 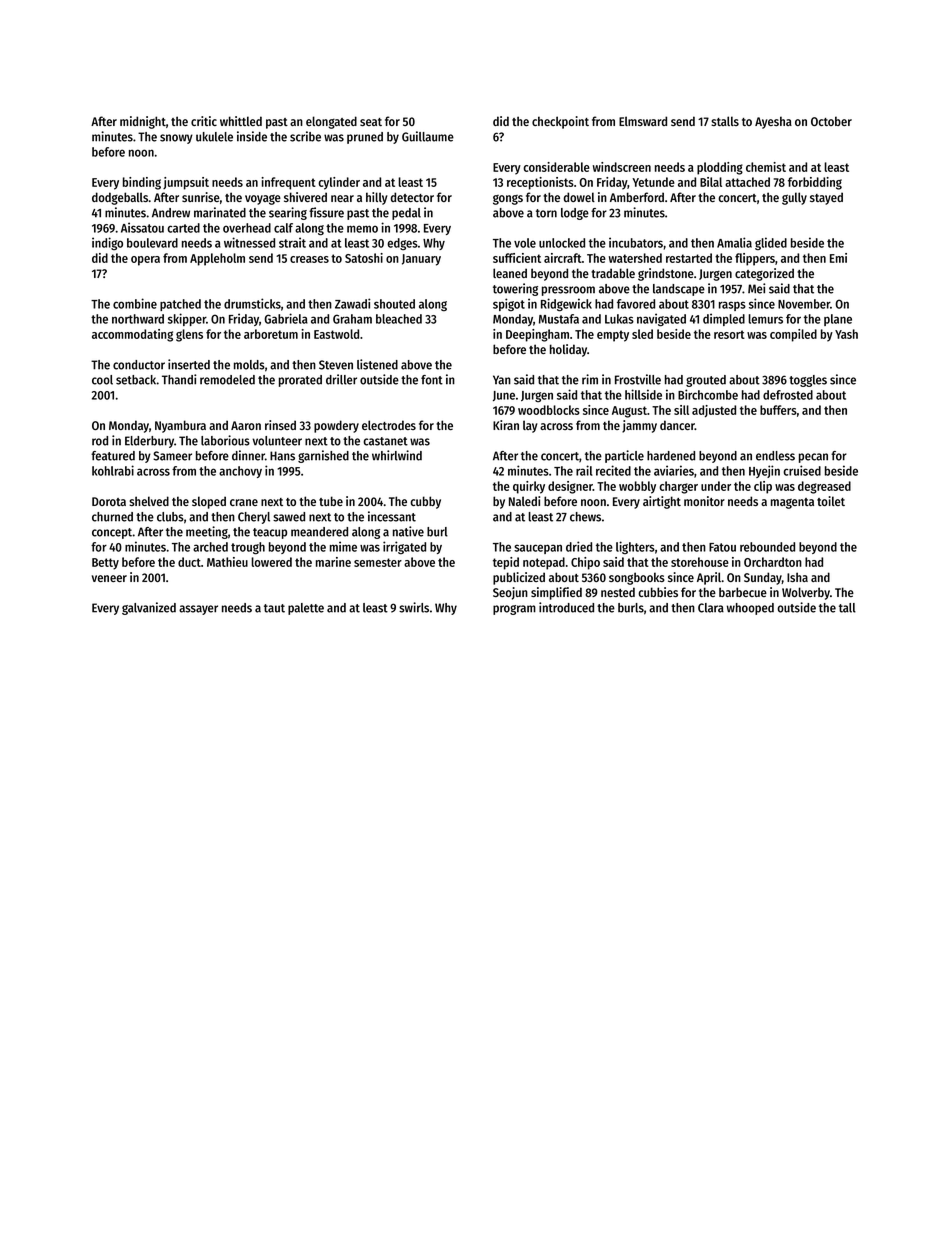 I want to click on Elmsward, so click(x=643, y=121).
